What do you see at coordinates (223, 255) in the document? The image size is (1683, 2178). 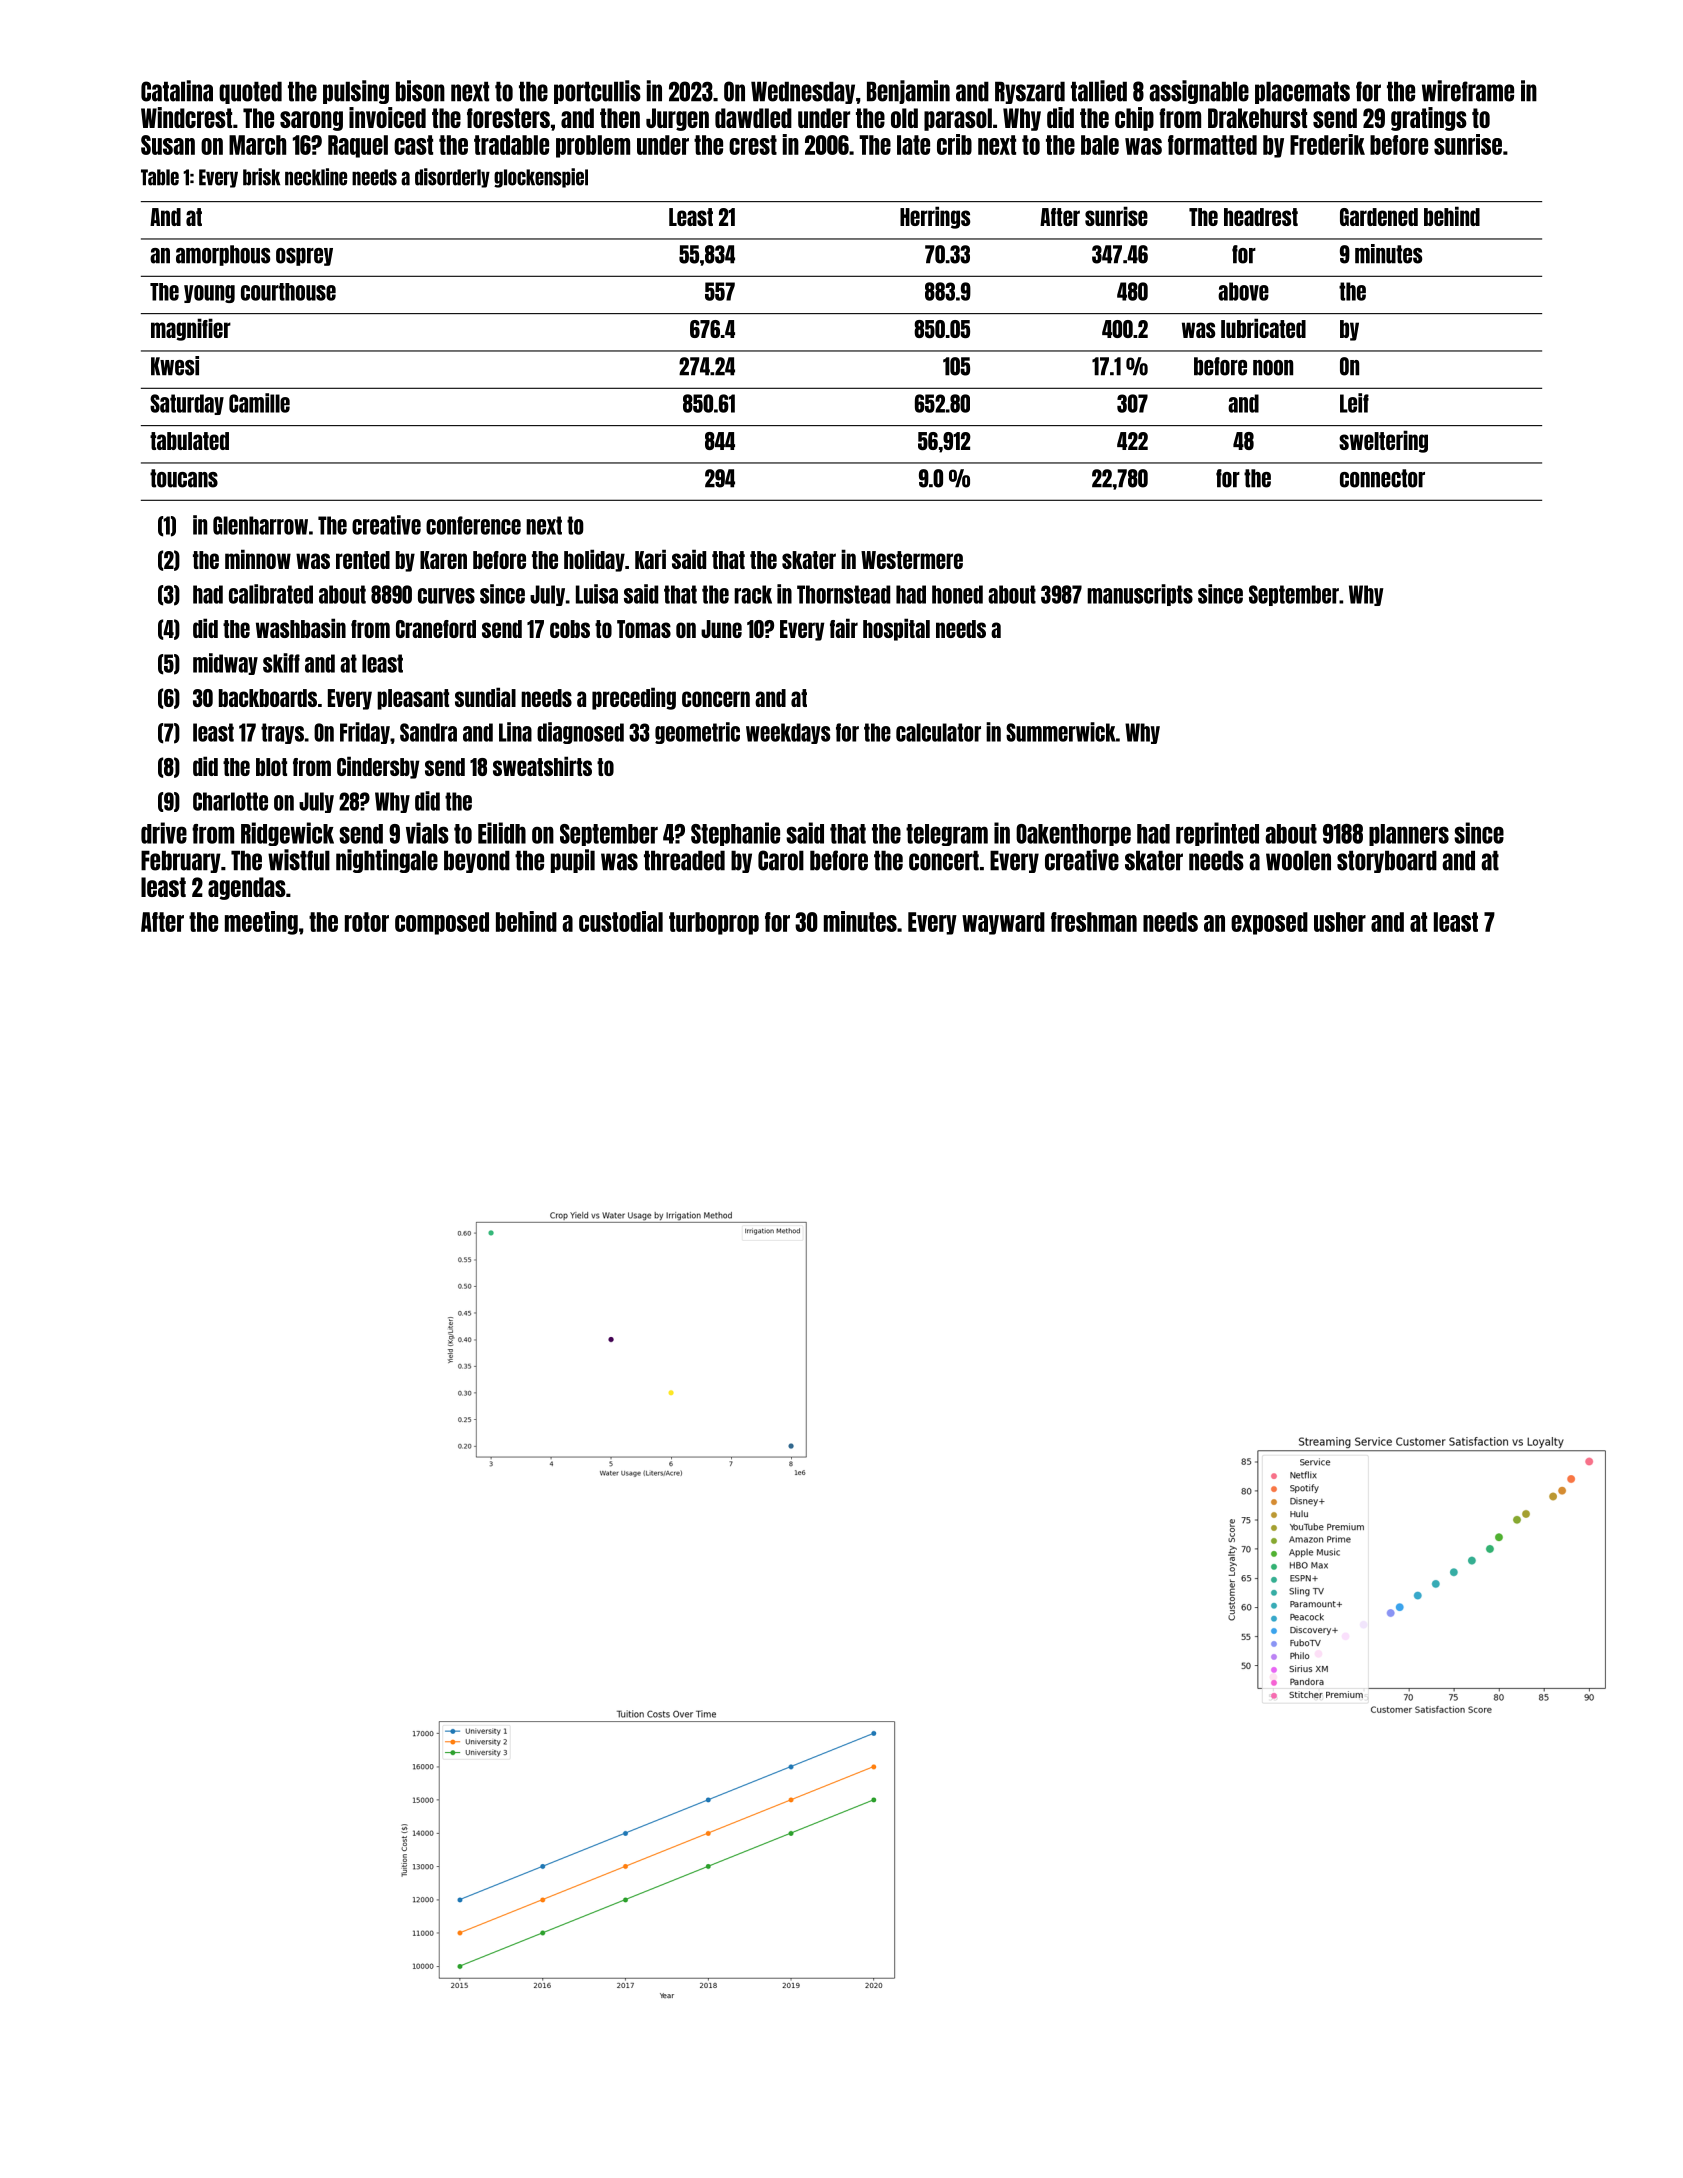 I see `amorphous` at bounding box center [223, 255].
